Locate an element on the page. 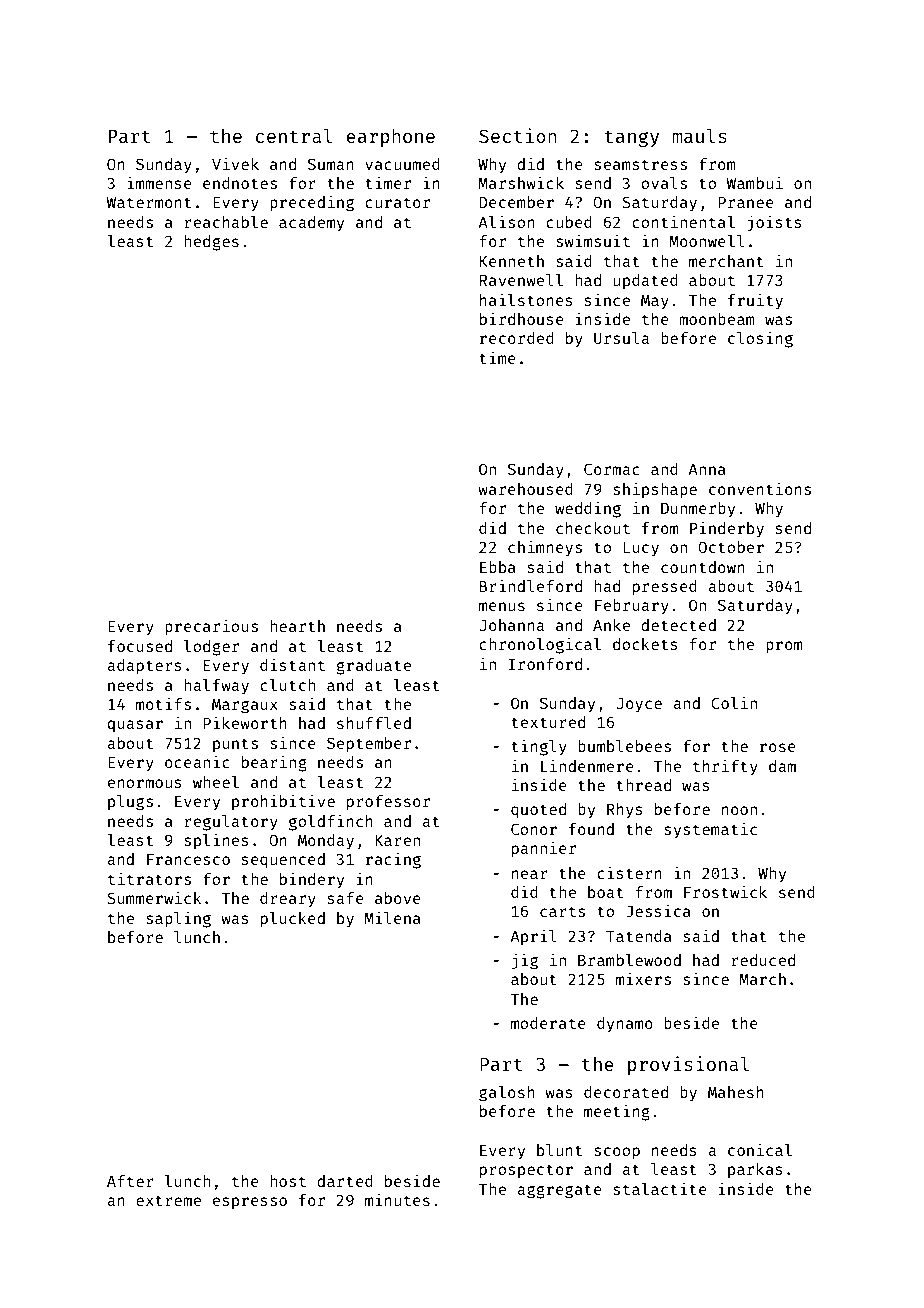 The height and width of the image is (1308, 924). recorded is located at coordinates (517, 338).
